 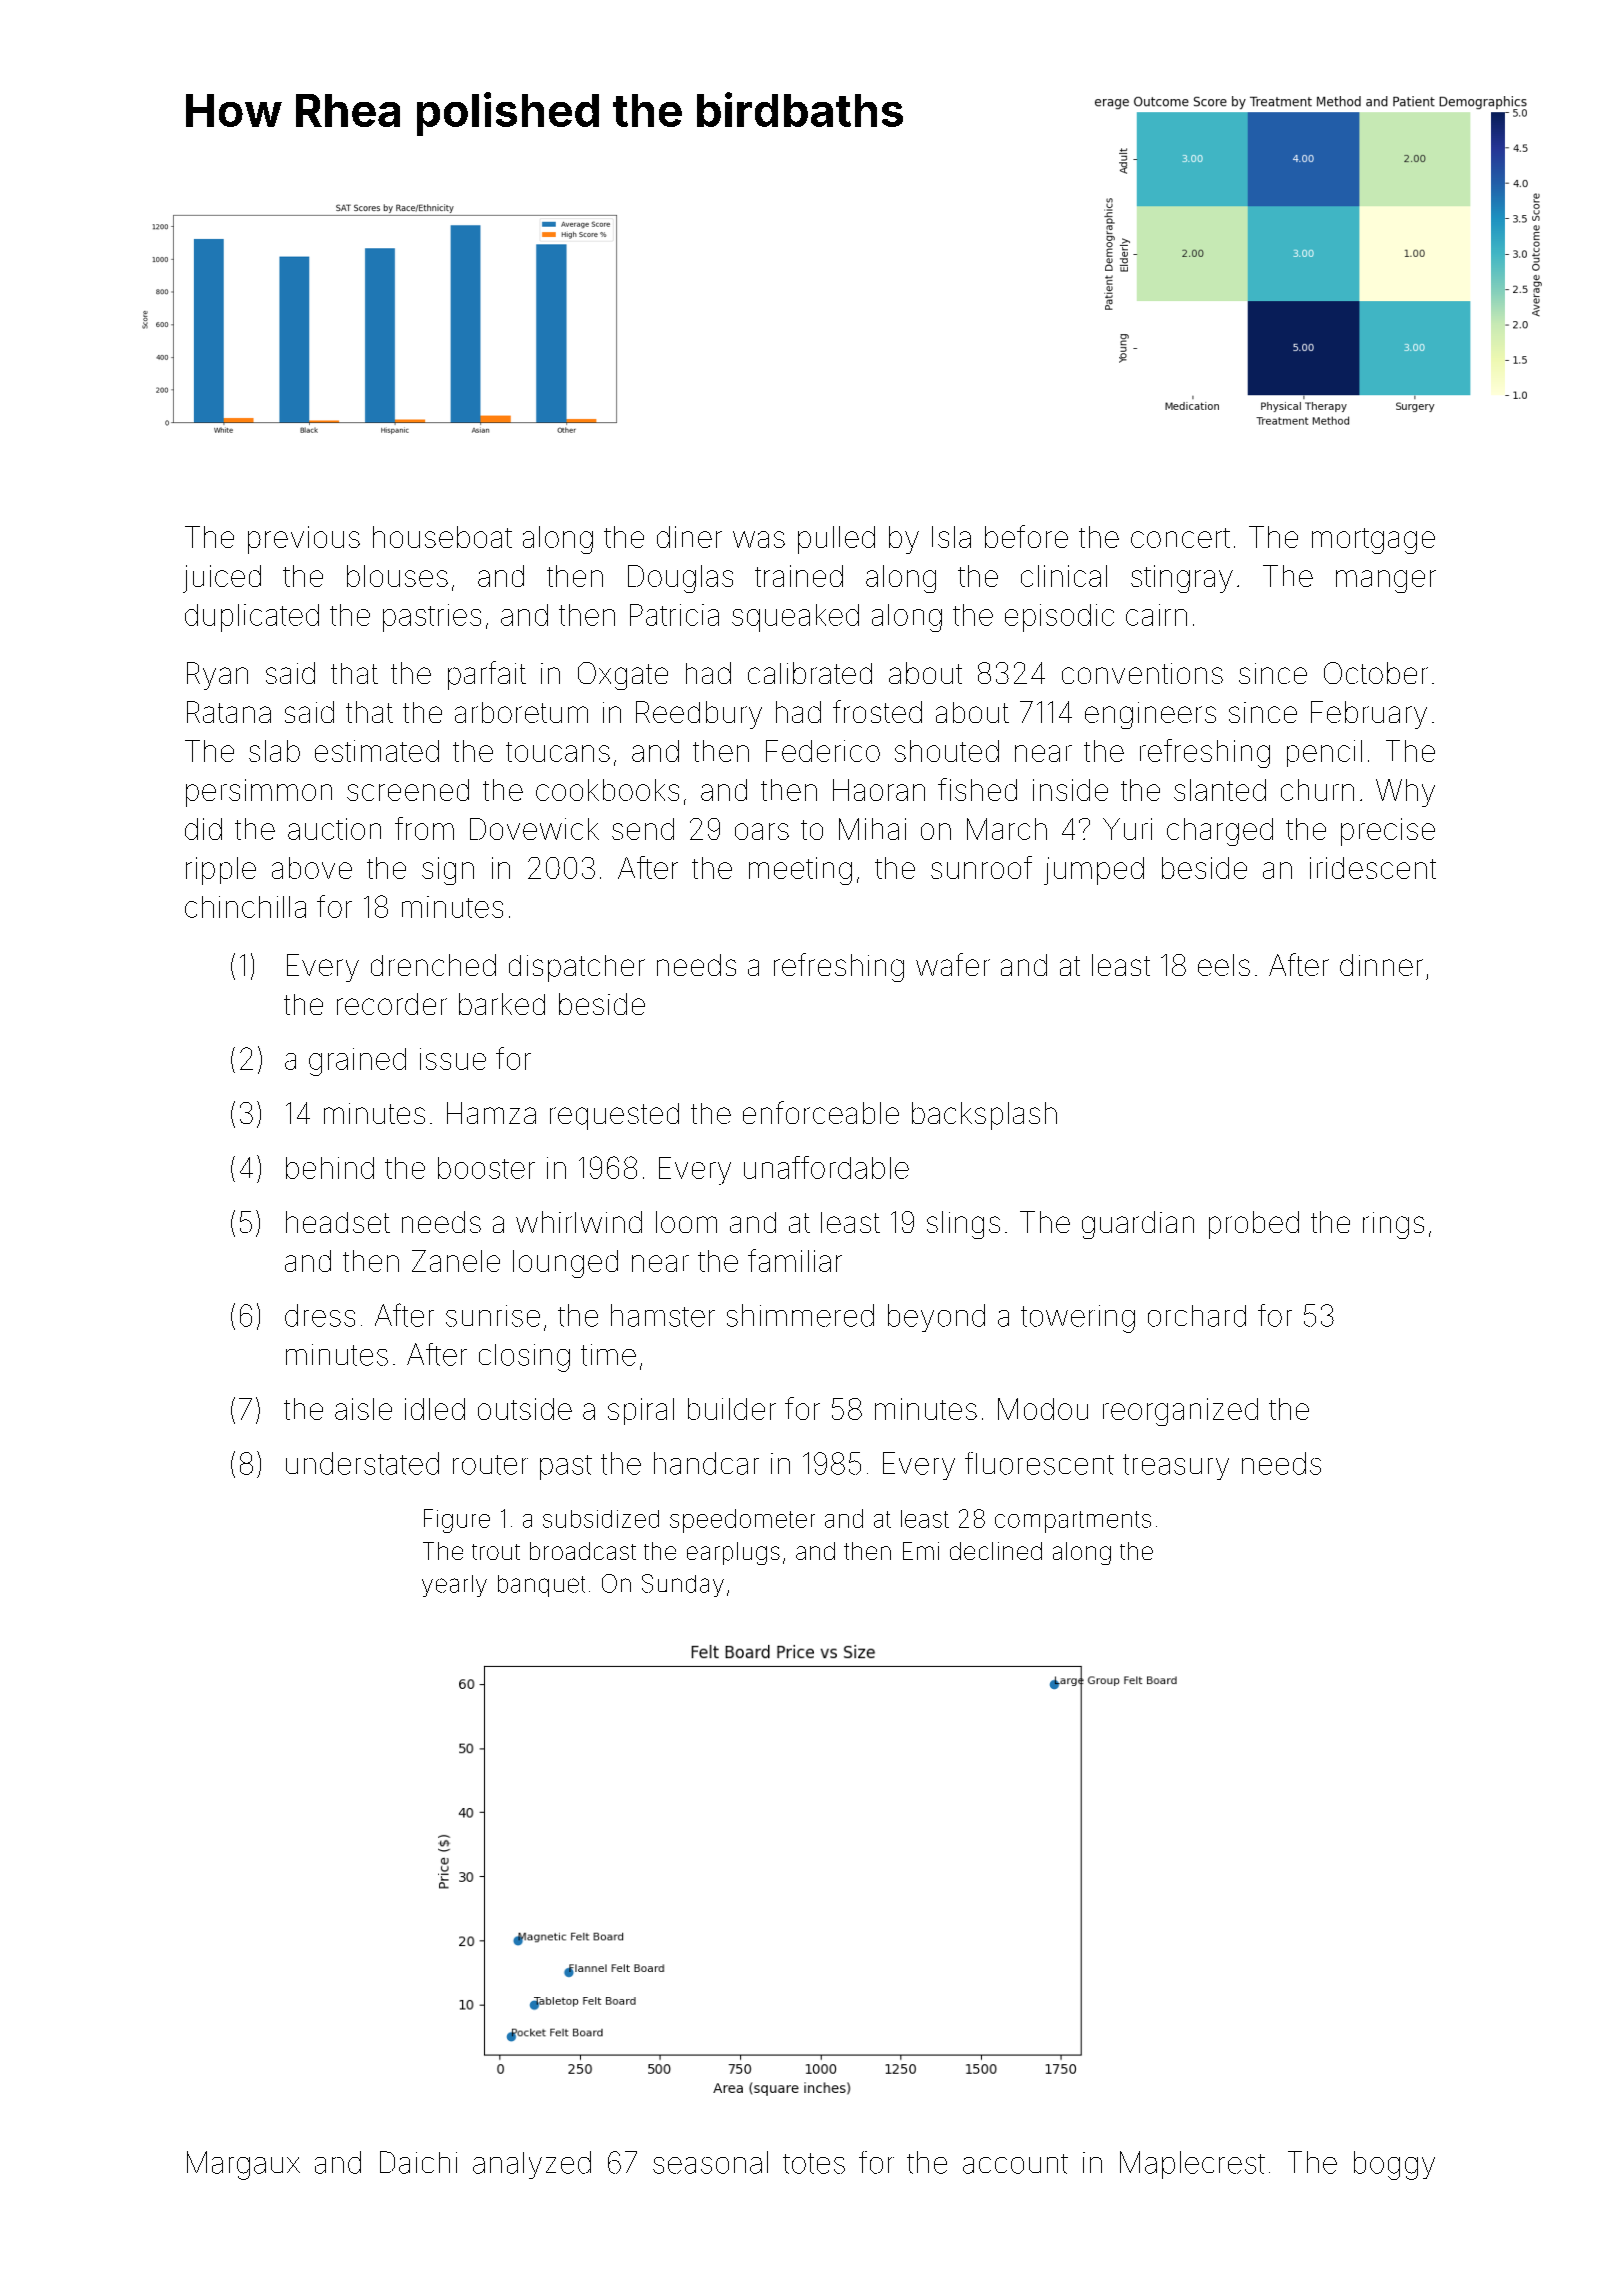 I want to click on Maplecrest, so click(x=1192, y=2165).
